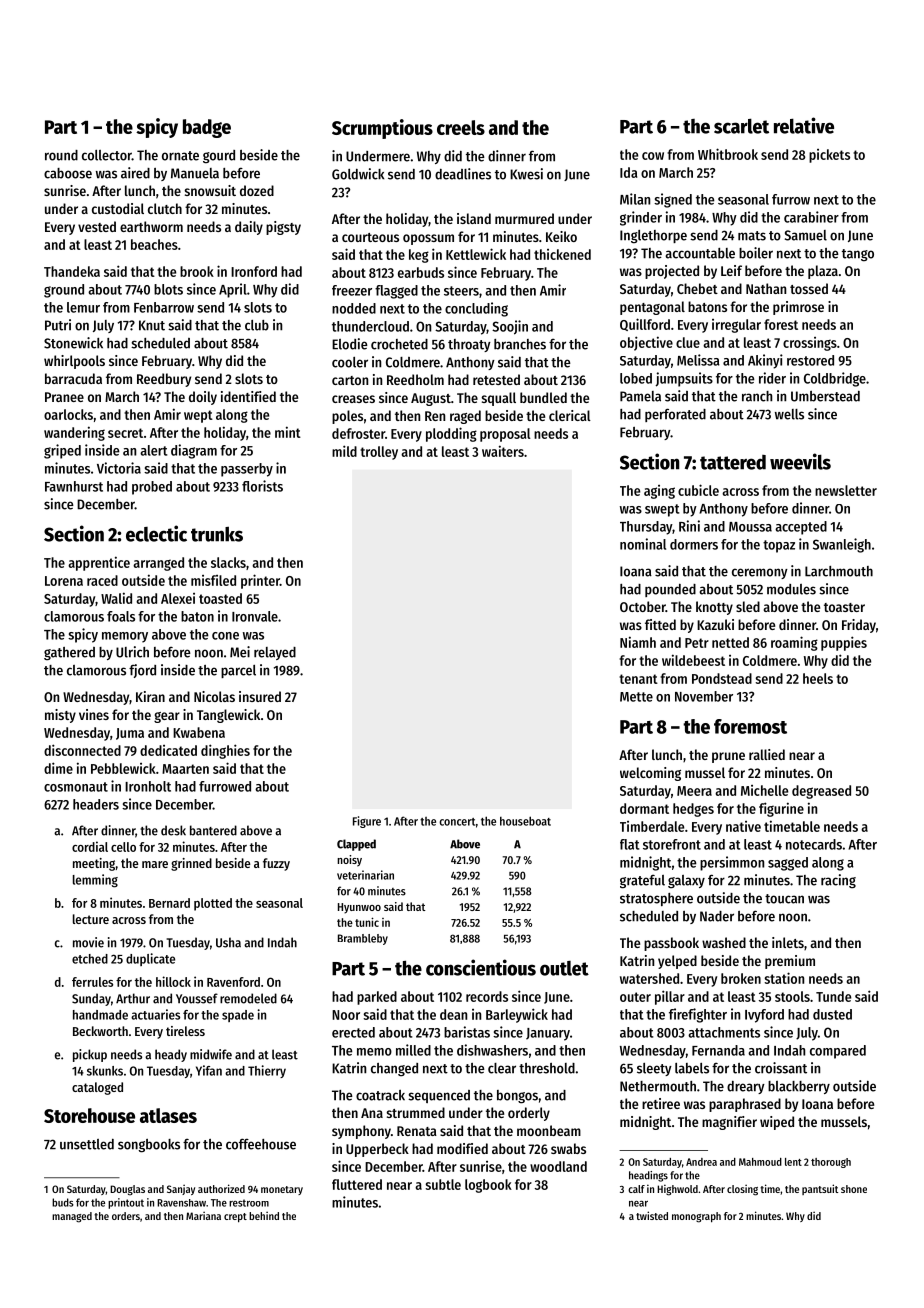  Describe the element at coordinates (562, 254) in the image. I see `thickened` at that location.
